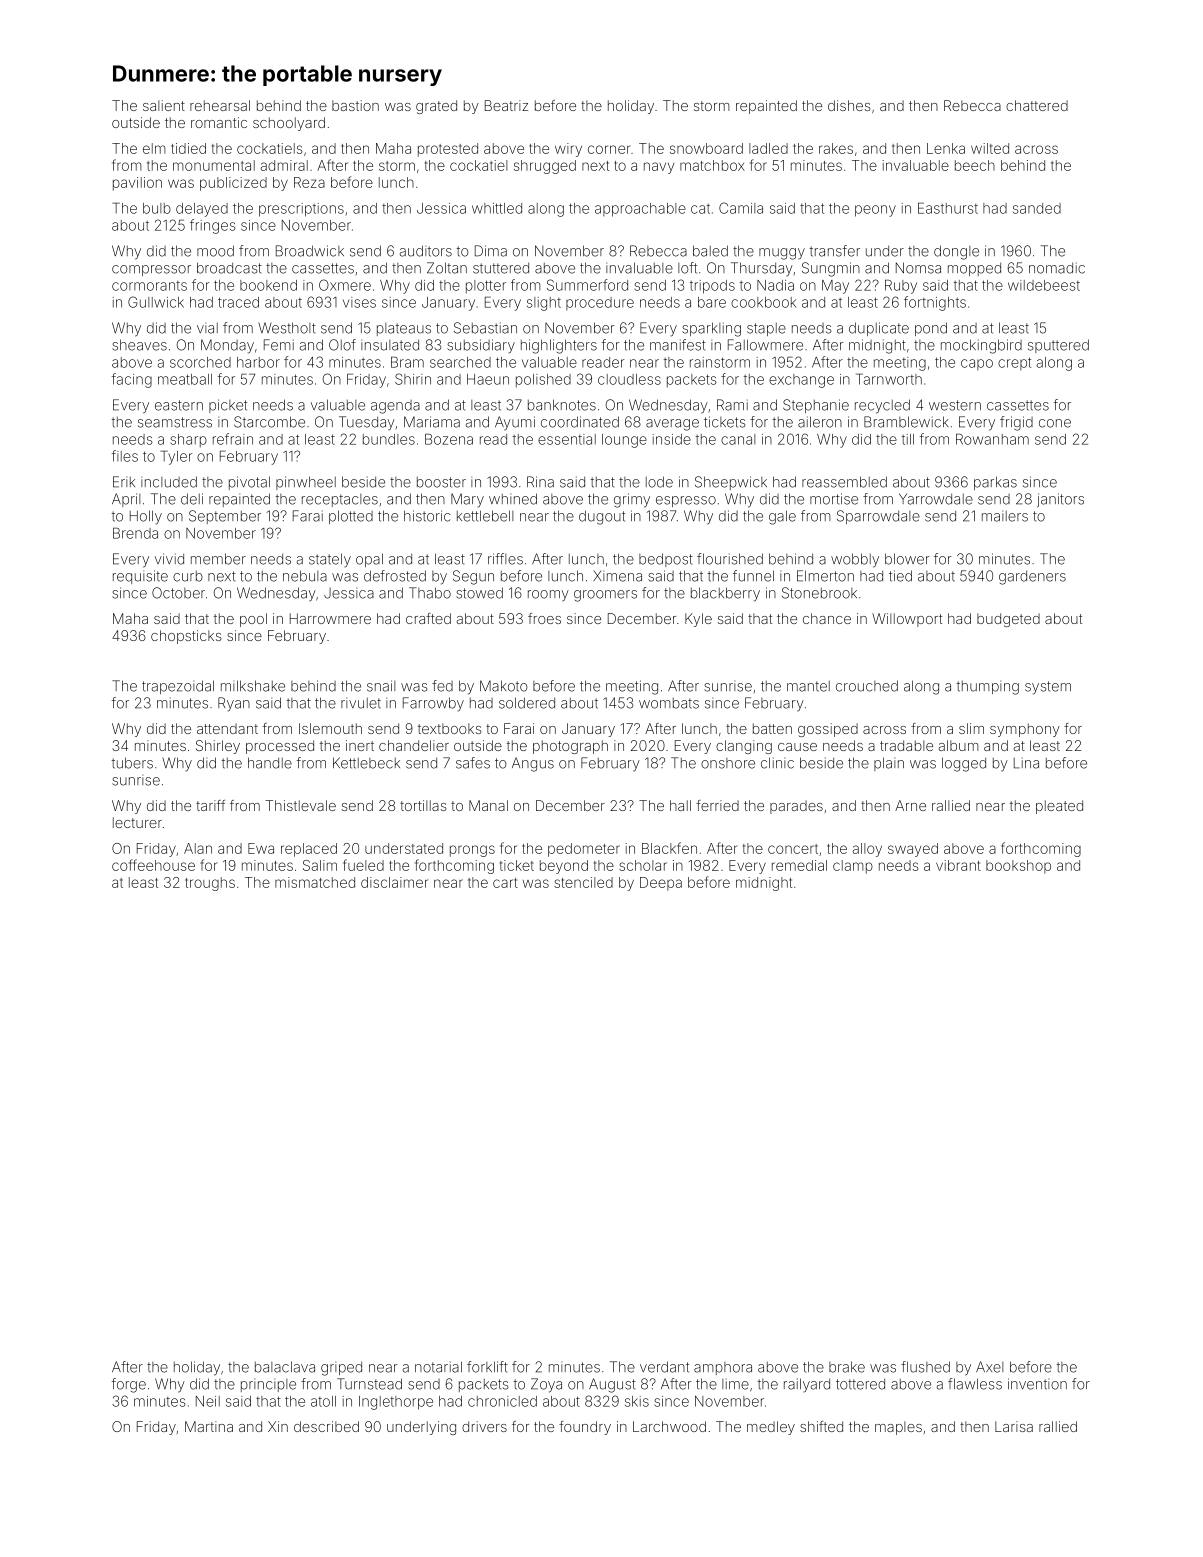 Image resolution: width=1203 pixels, height=1557 pixels. Describe the element at coordinates (847, 1367) in the screenshot. I see `brake` at that location.
